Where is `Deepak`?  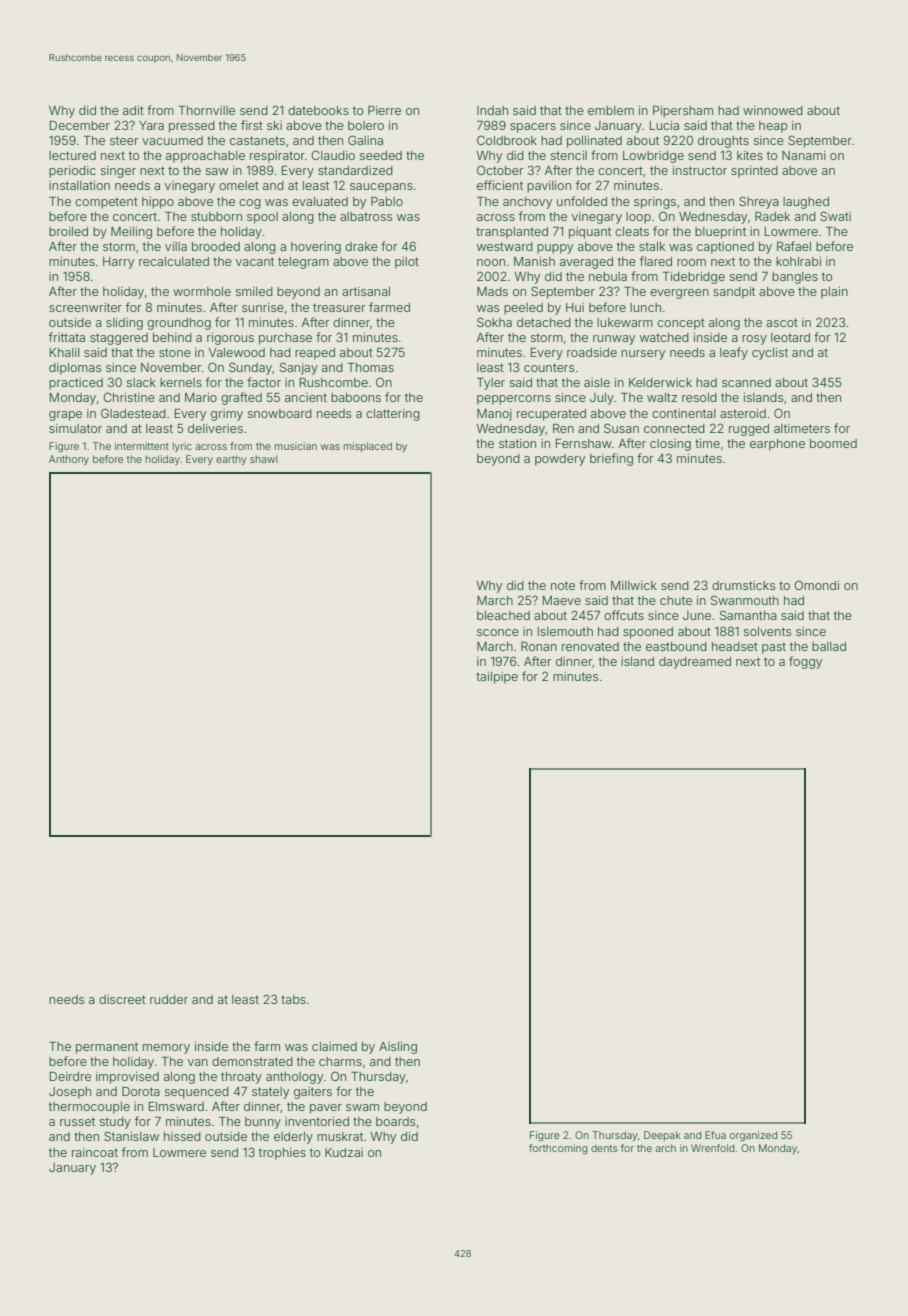 Deepak is located at coordinates (662, 1136).
